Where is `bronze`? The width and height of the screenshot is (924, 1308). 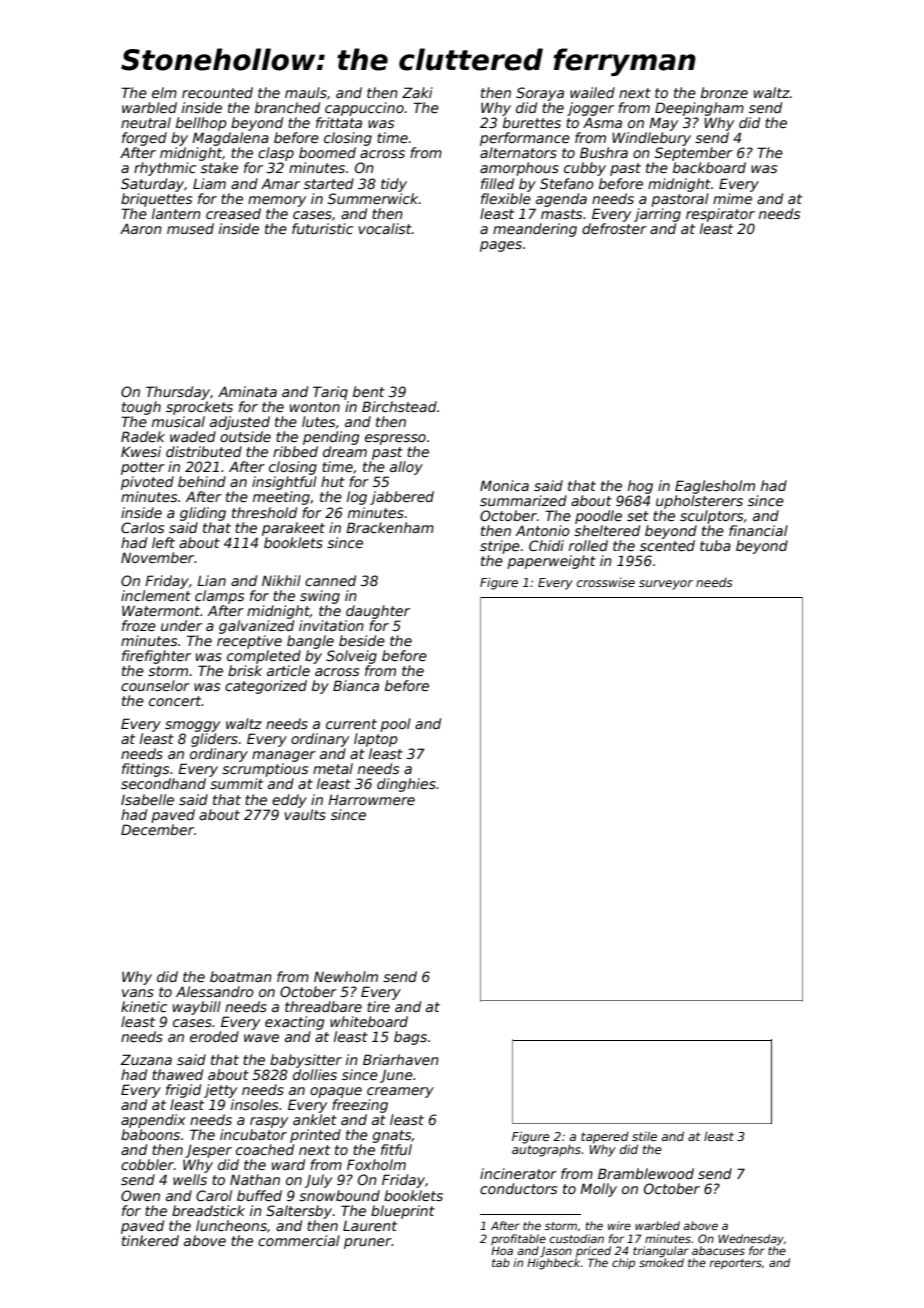 bronze is located at coordinates (724, 92).
